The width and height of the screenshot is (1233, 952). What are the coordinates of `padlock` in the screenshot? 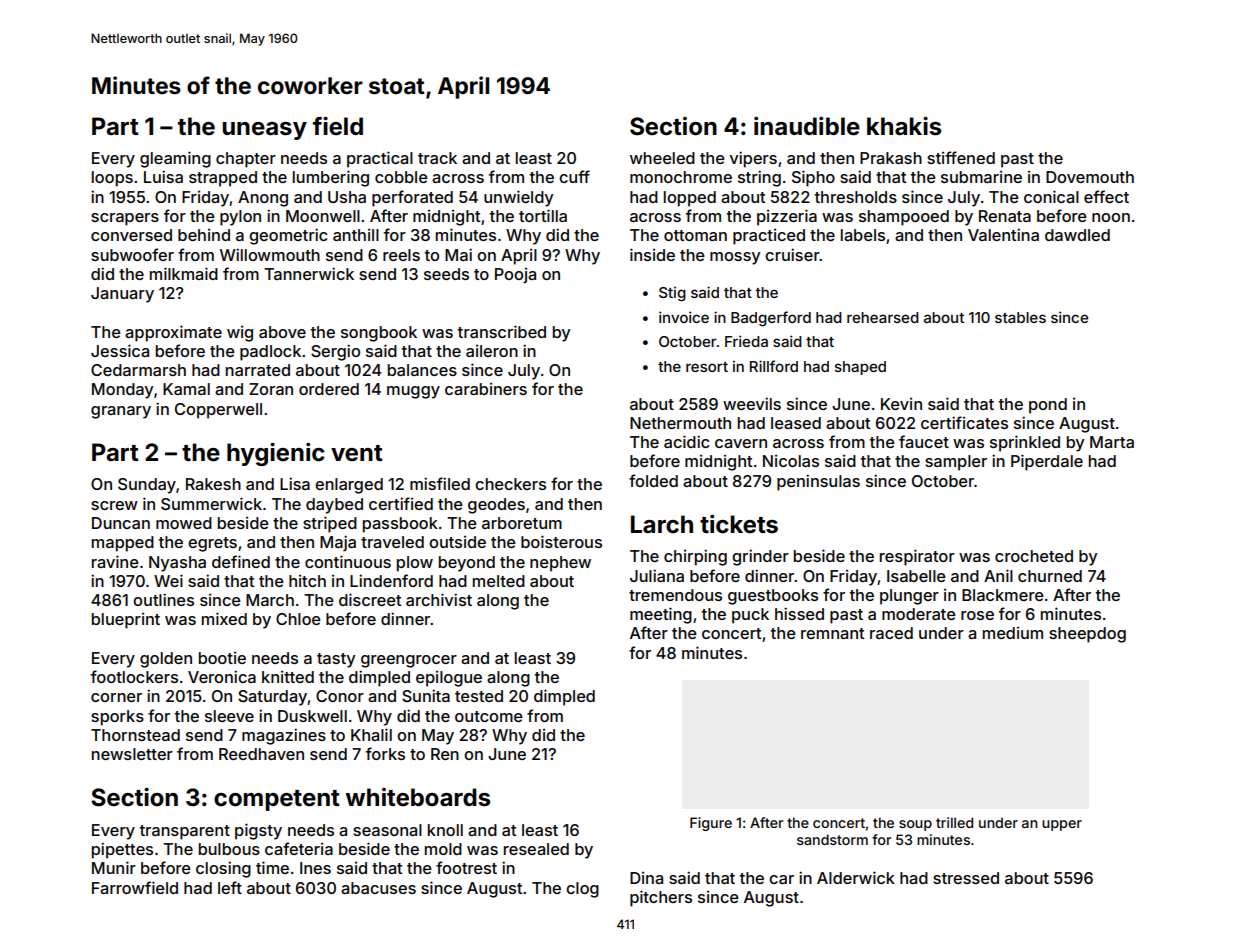 It's located at (270, 353).
